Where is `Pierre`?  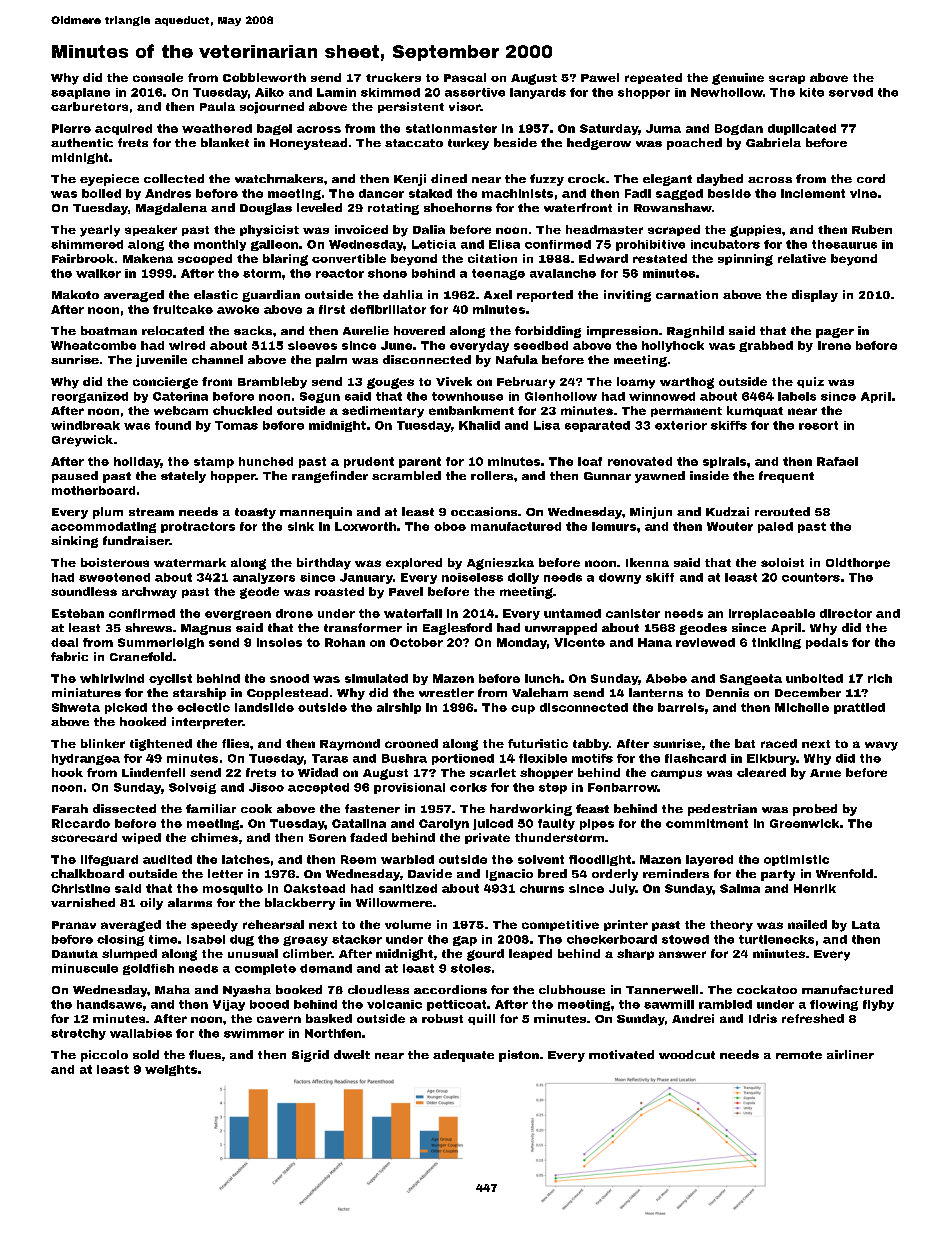
Pierre is located at coordinates (71, 128).
